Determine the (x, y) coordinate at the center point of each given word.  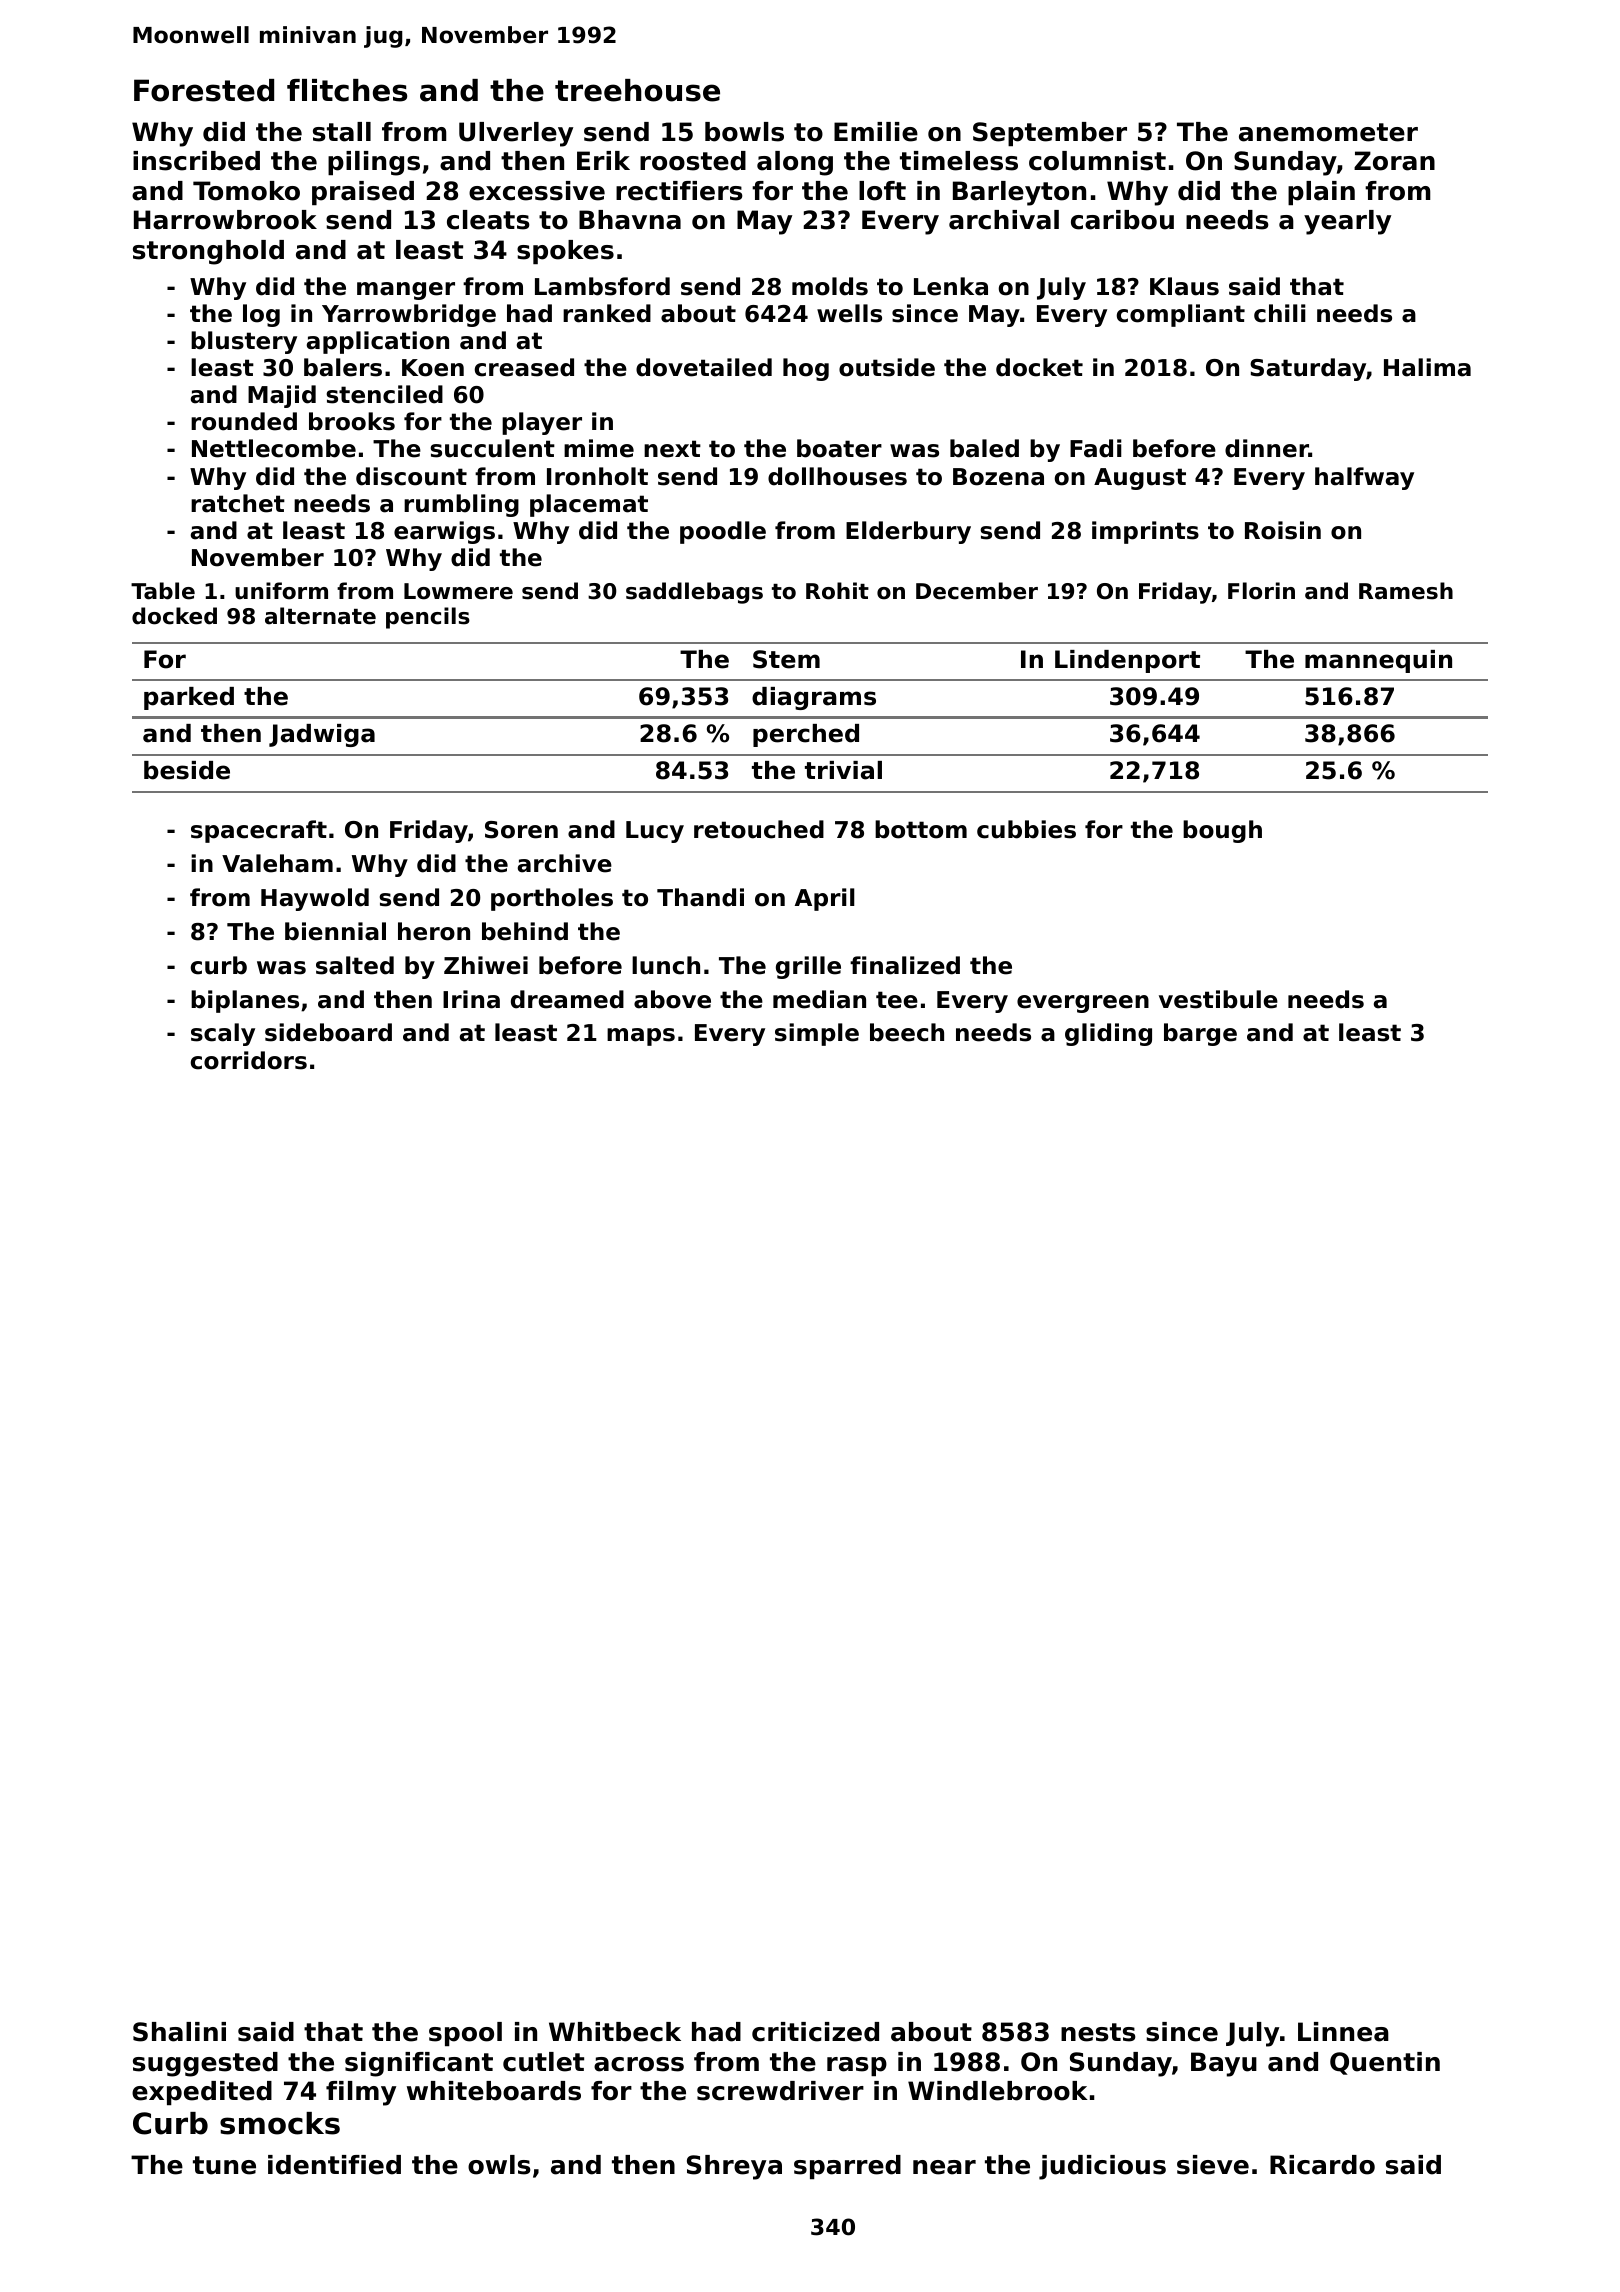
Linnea (1343, 2032)
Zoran (1394, 161)
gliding (1108, 1034)
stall (342, 132)
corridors (249, 1060)
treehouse (637, 90)
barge (1200, 1034)
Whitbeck (615, 2032)
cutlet (543, 2062)
